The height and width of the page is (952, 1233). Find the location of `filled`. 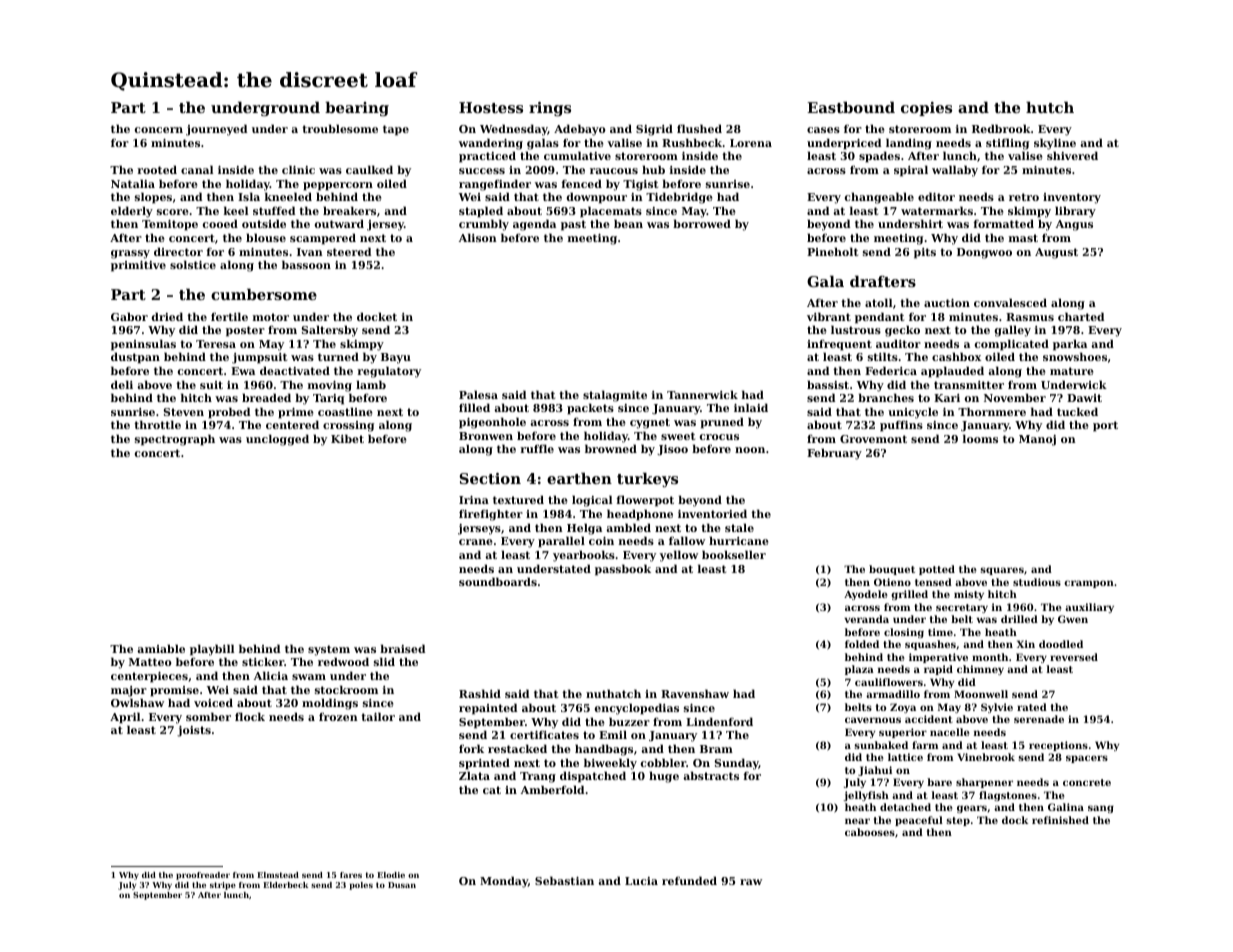

filled is located at coordinates (474, 407).
